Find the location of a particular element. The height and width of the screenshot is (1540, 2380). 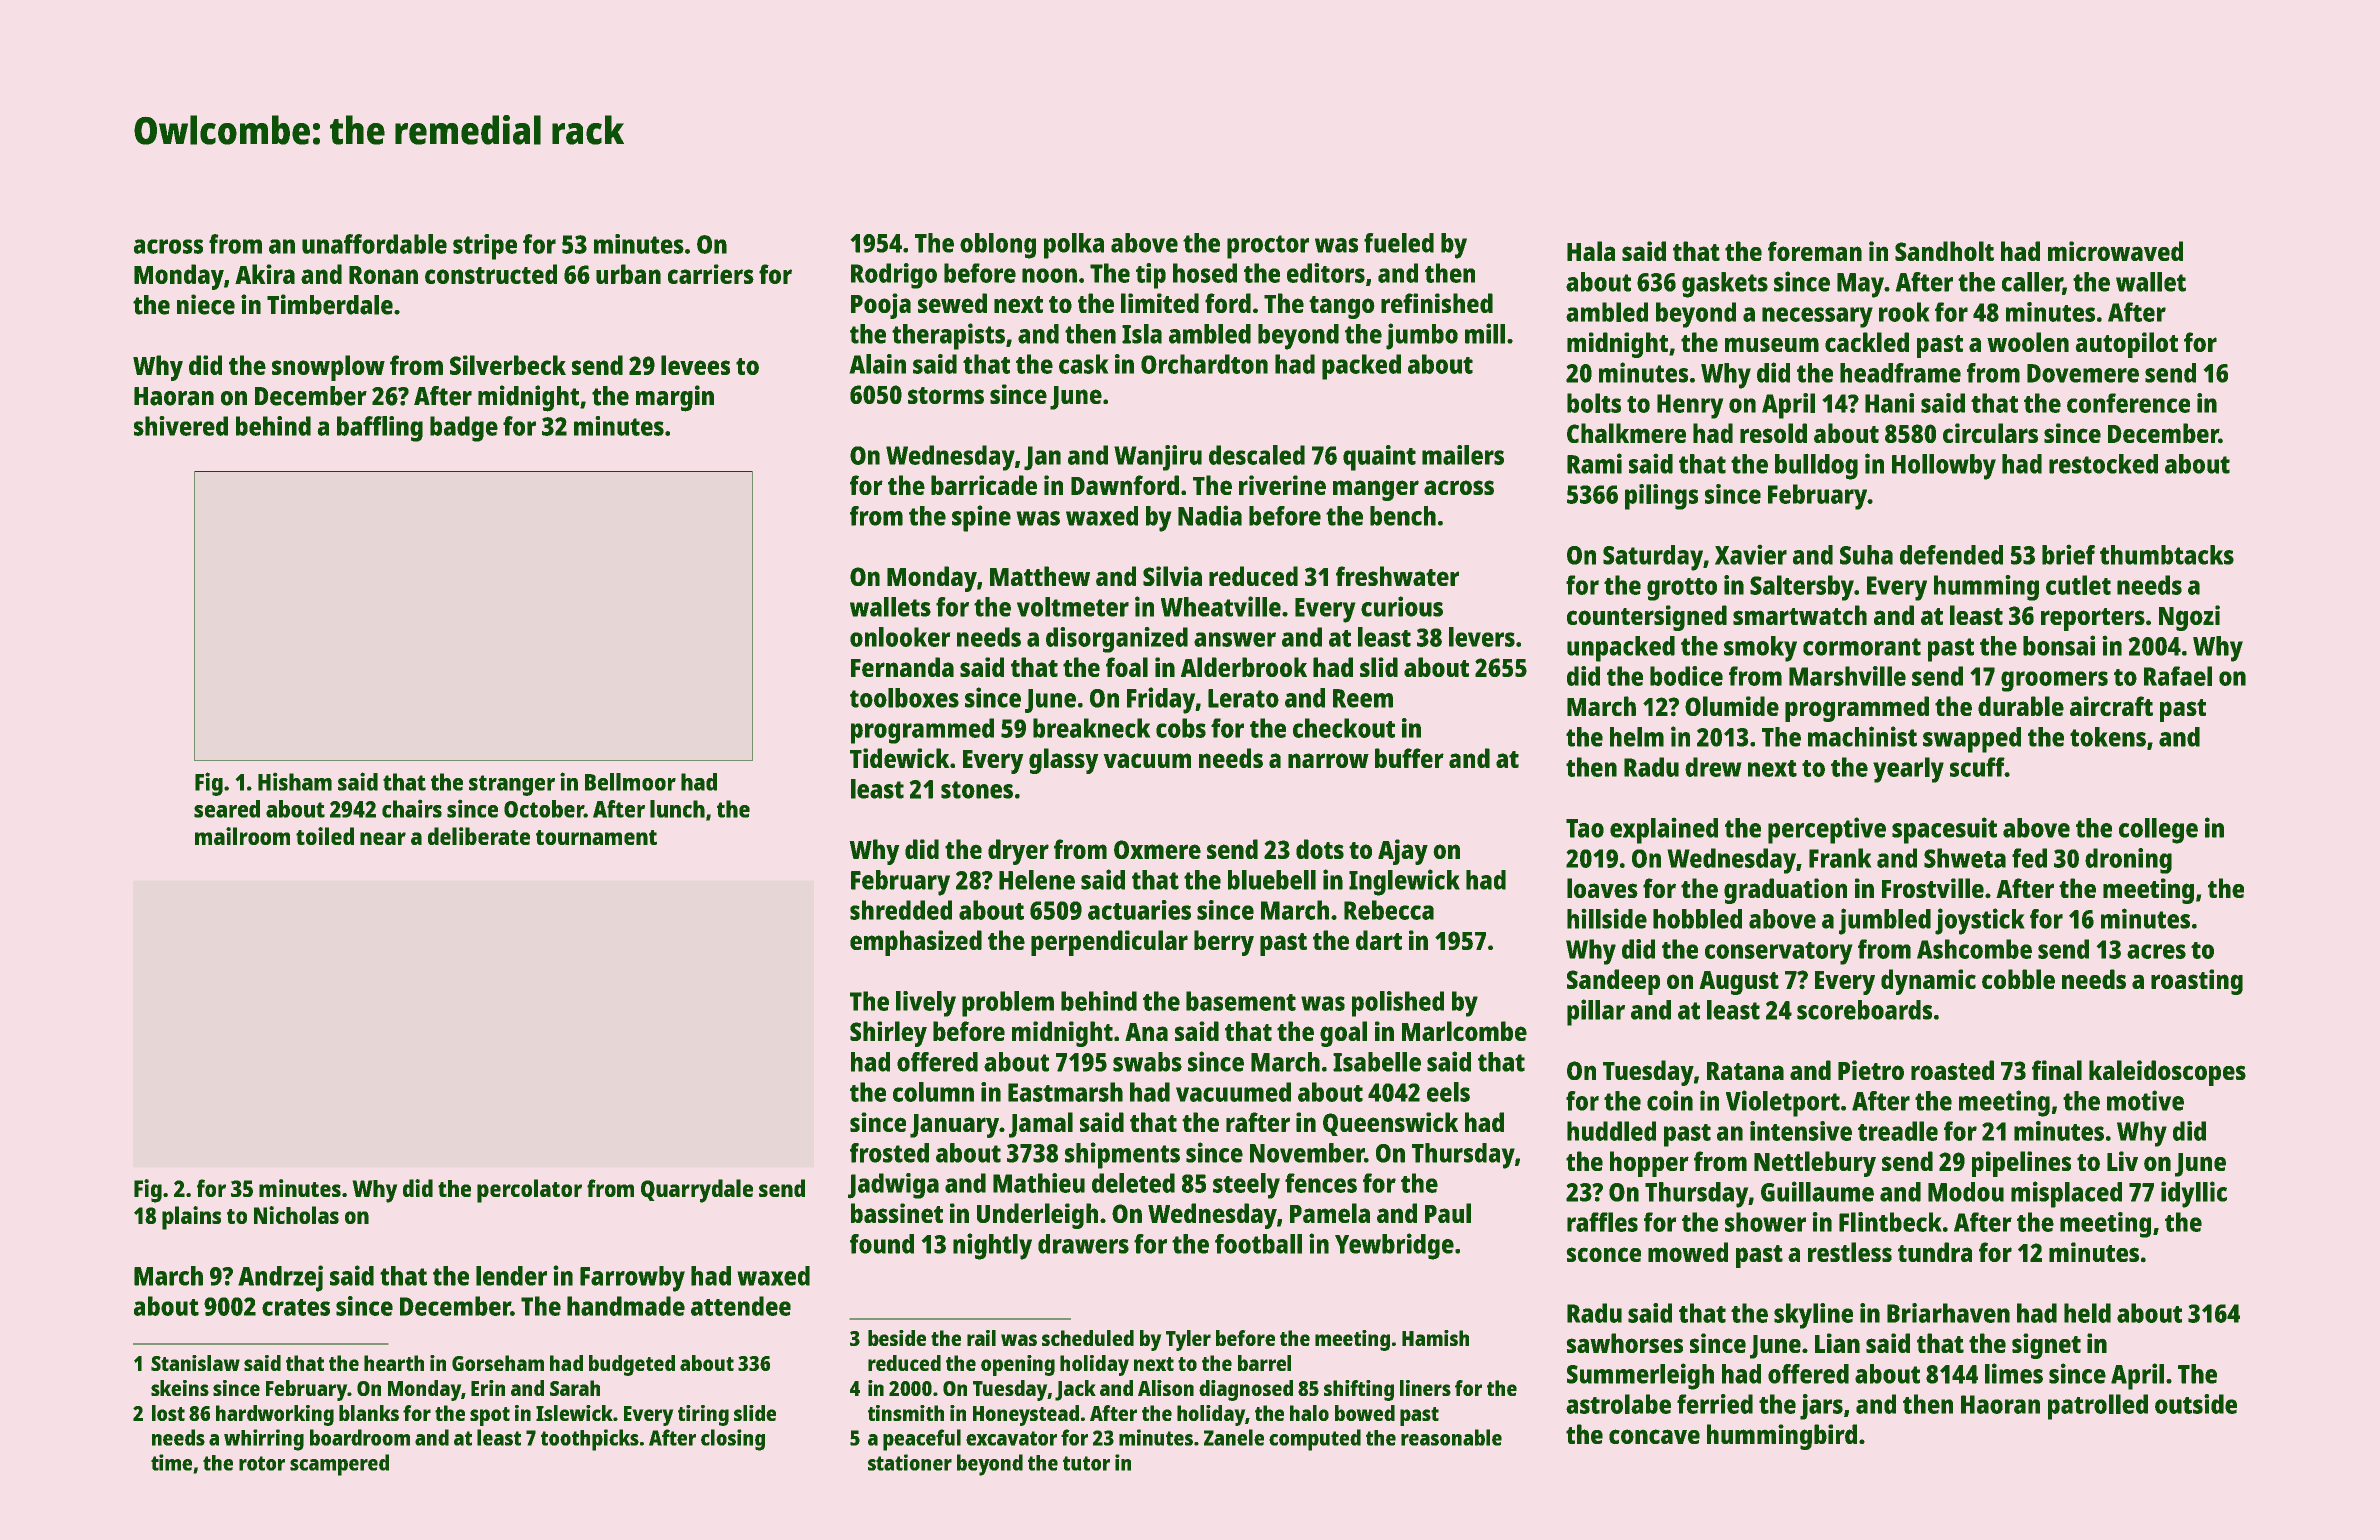

polka is located at coordinates (1074, 246).
